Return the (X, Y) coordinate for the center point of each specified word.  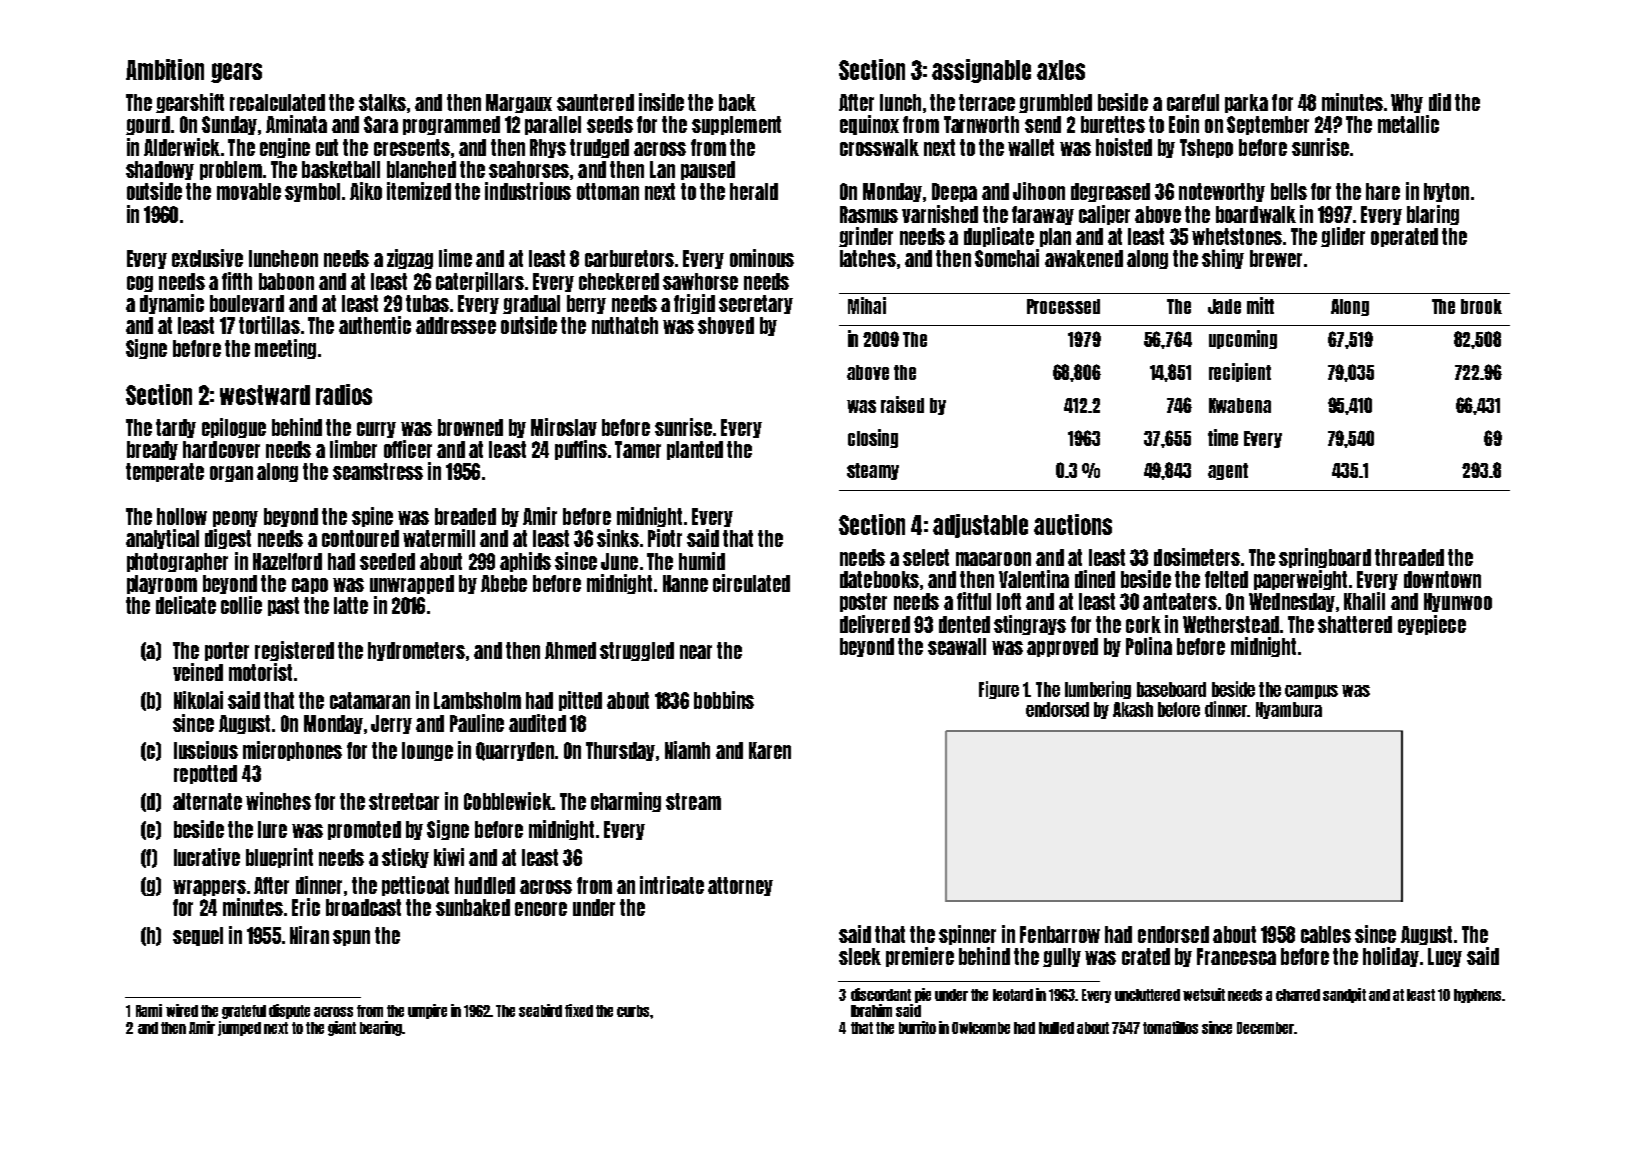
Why (1407, 103)
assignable (981, 71)
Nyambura (1289, 710)
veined (198, 672)
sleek (860, 956)
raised (902, 404)
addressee (456, 325)
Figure (999, 690)
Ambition (165, 69)
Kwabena (1240, 405)
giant (342, 1028)
